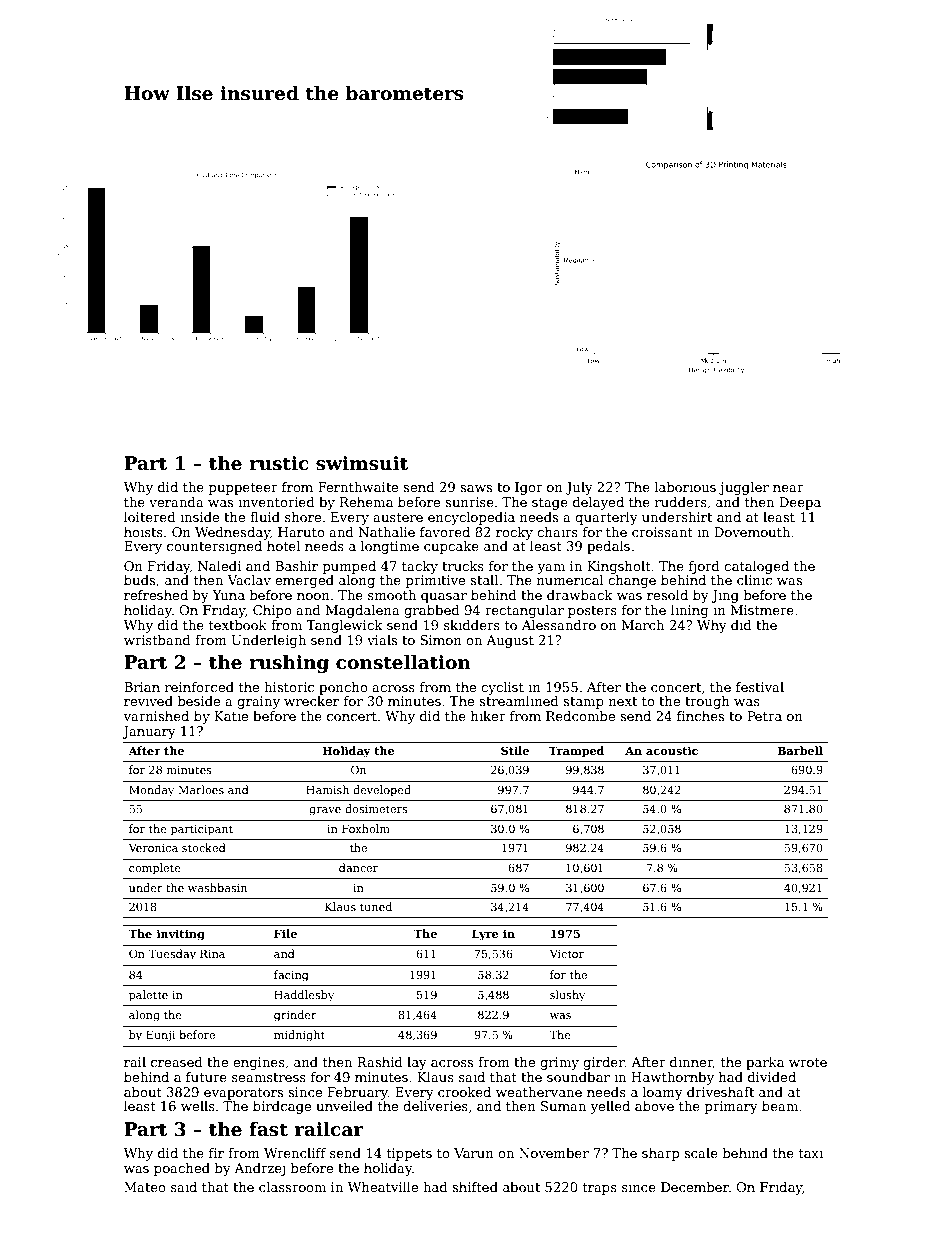 The height and width of the screenshot is (1233, 952). What do you see at coordinates (600, 1189) in the screenshot?
I see `traps` at bounding box center [600, 1189].
